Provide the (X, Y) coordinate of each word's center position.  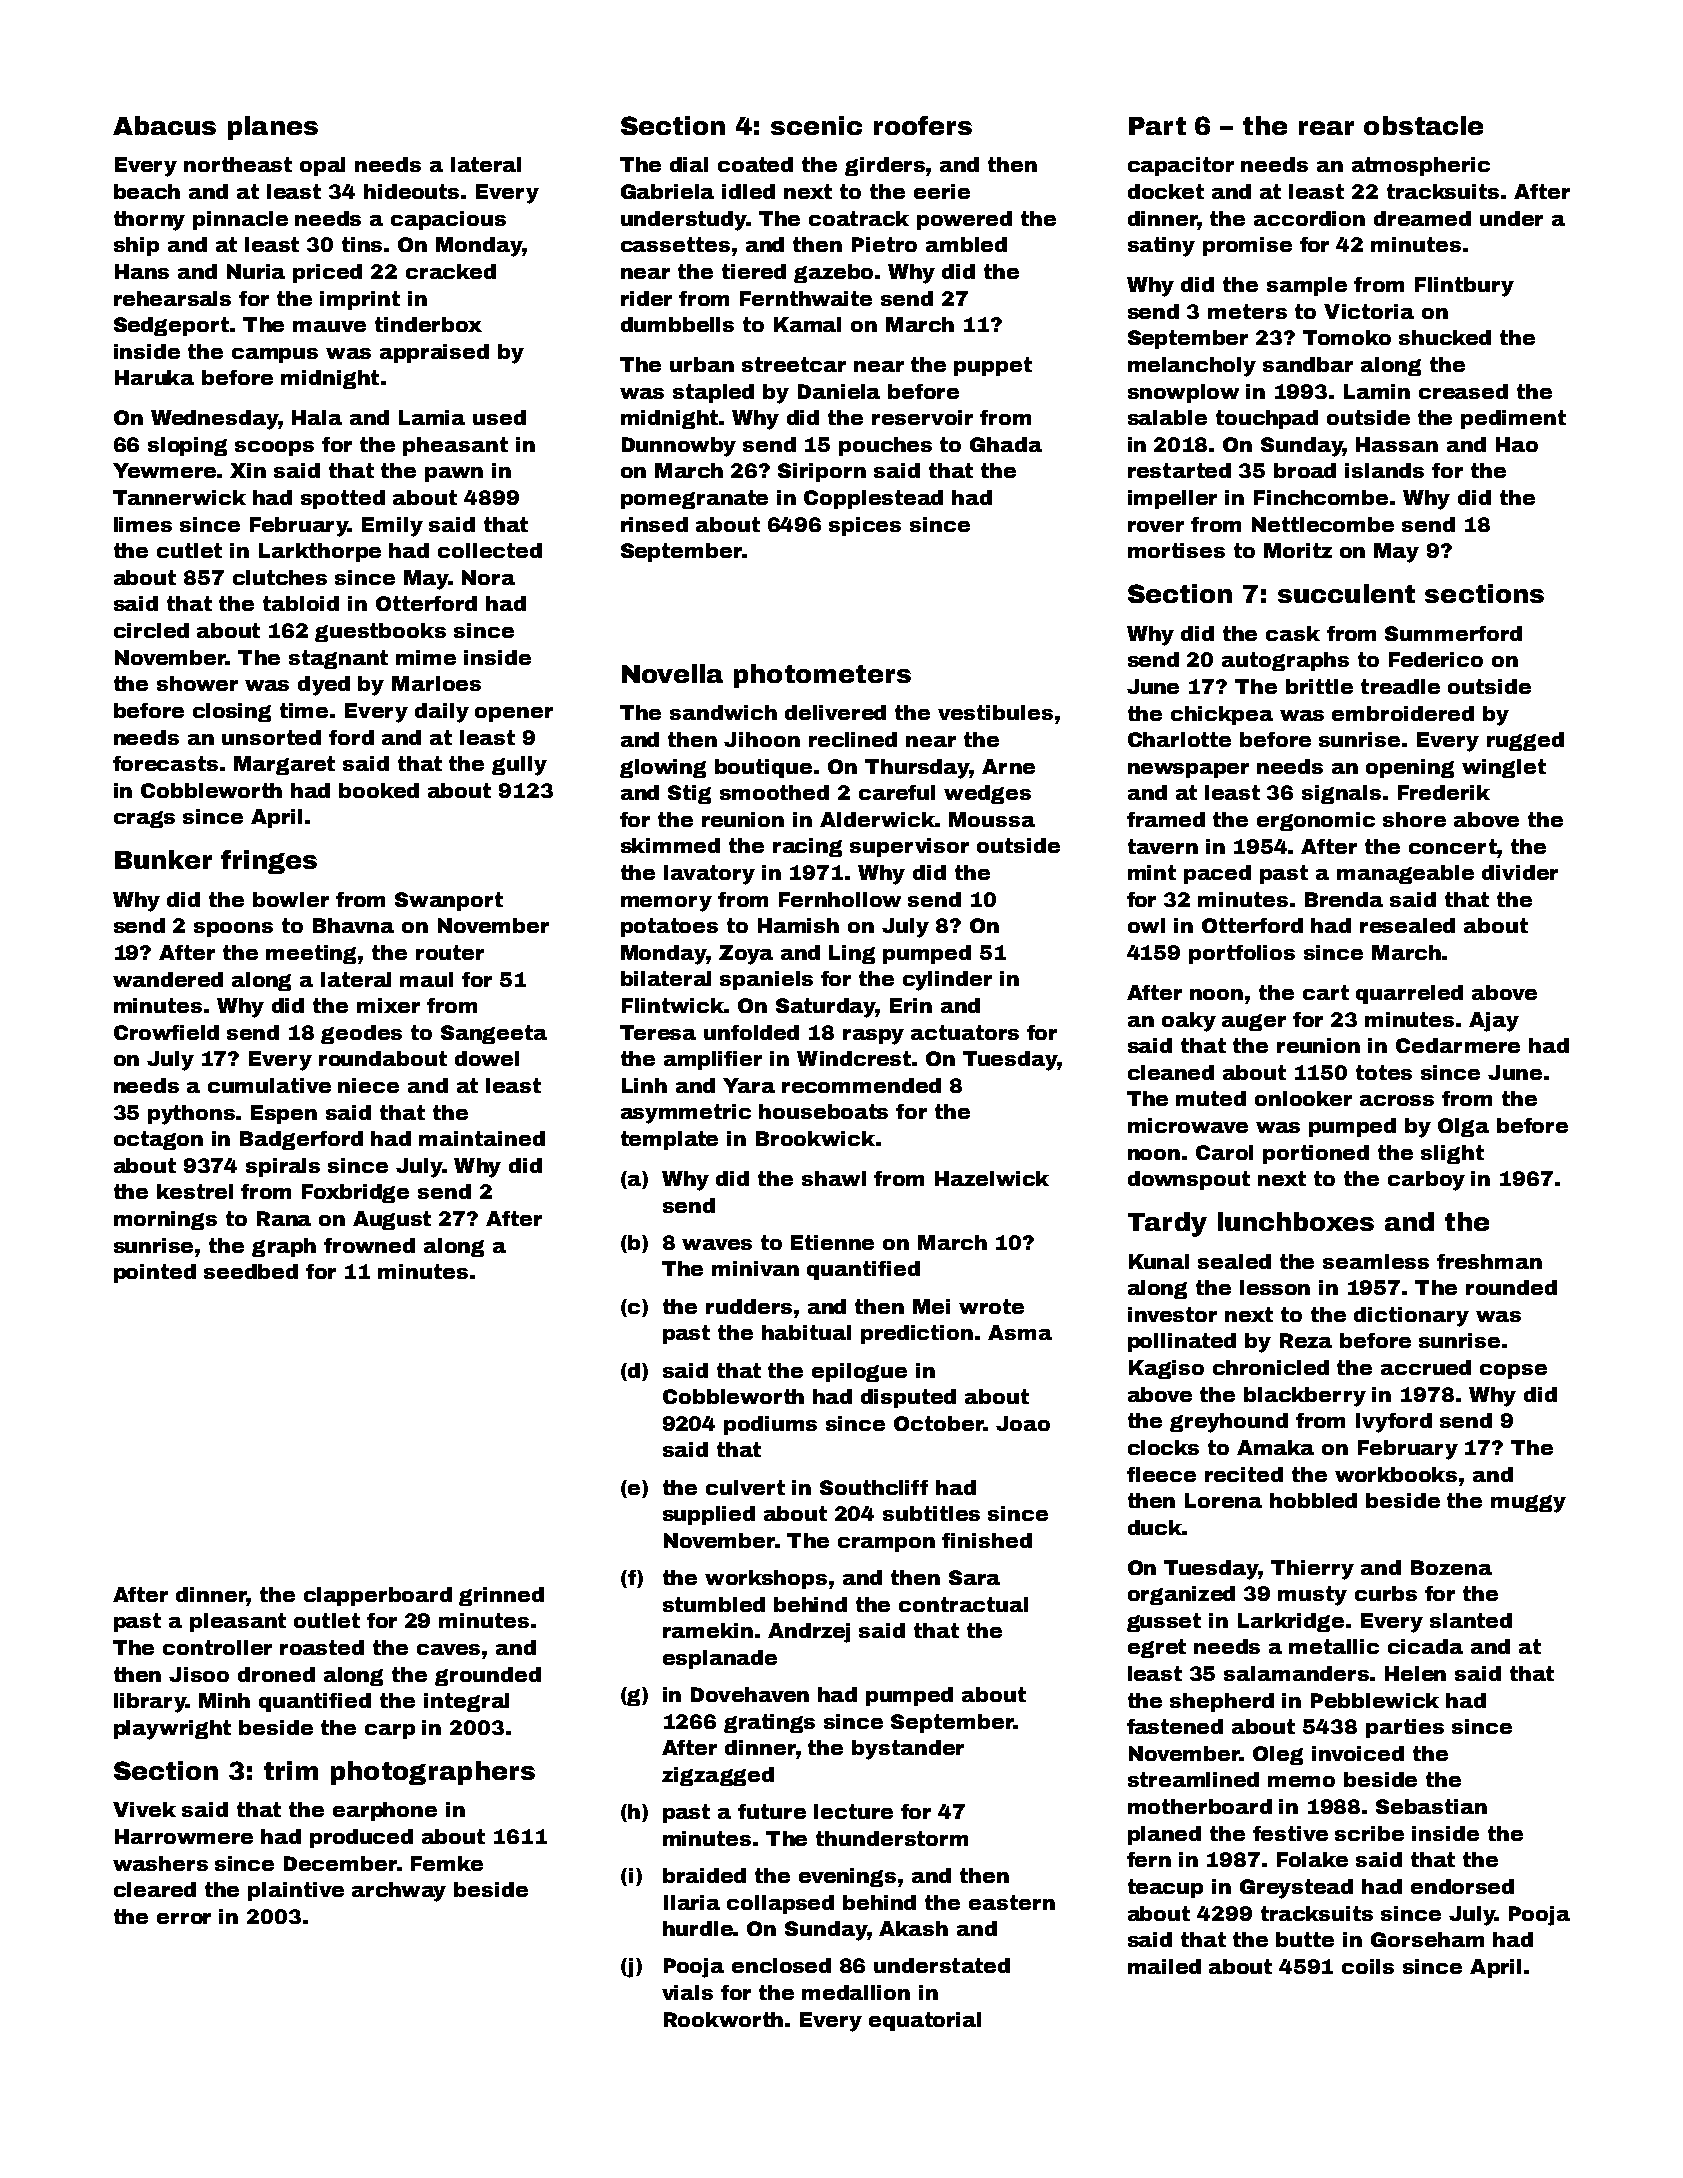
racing (807, 847)
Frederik (1444, 792)
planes (273, 128)
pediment (1513, 419)
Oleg (1278, 1755)
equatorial (925, 2021)
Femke (447, 1863)
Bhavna (353, 925)
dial (689, 164)
